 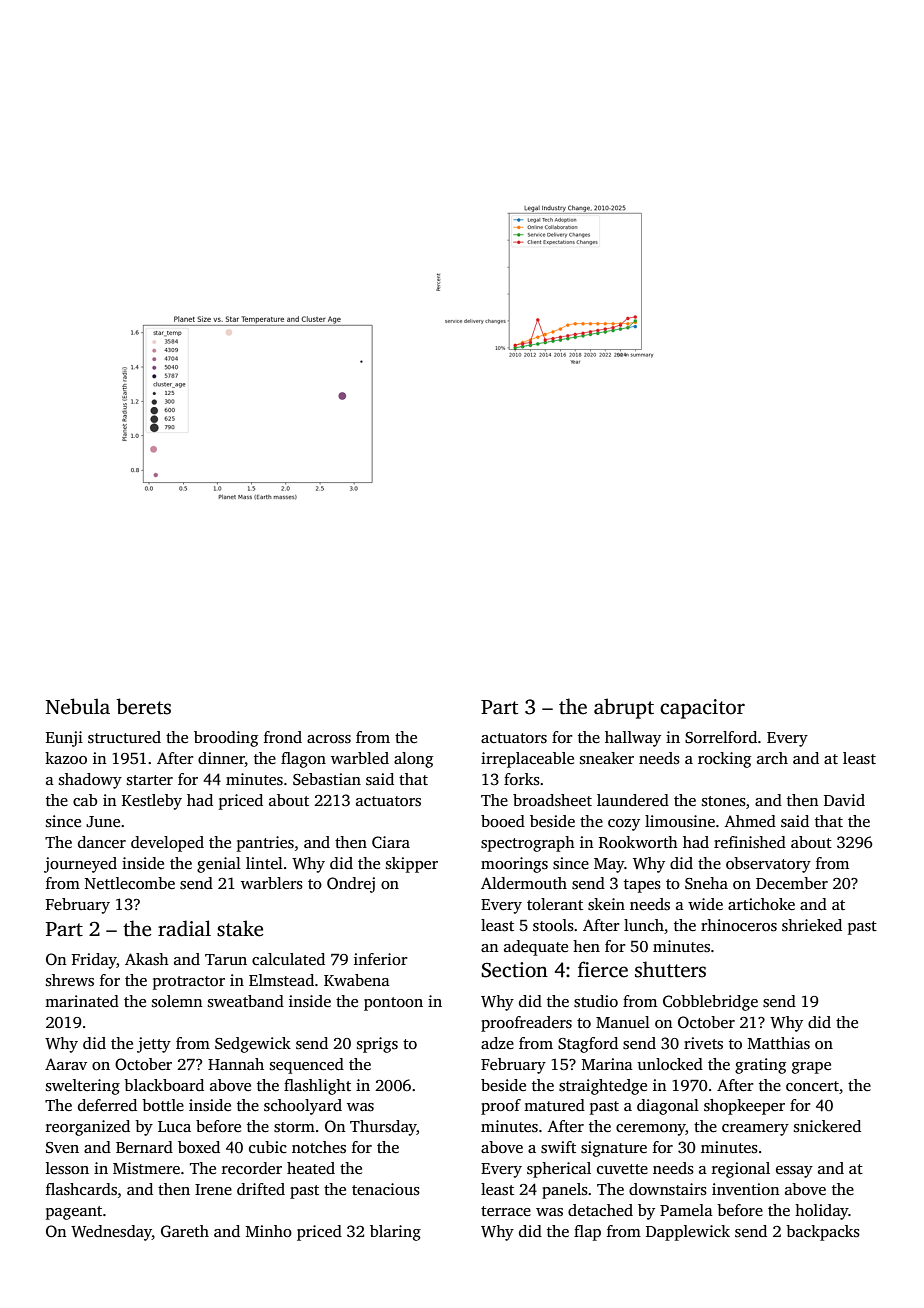 I want to click on berets, so click(x=143, y=706).
